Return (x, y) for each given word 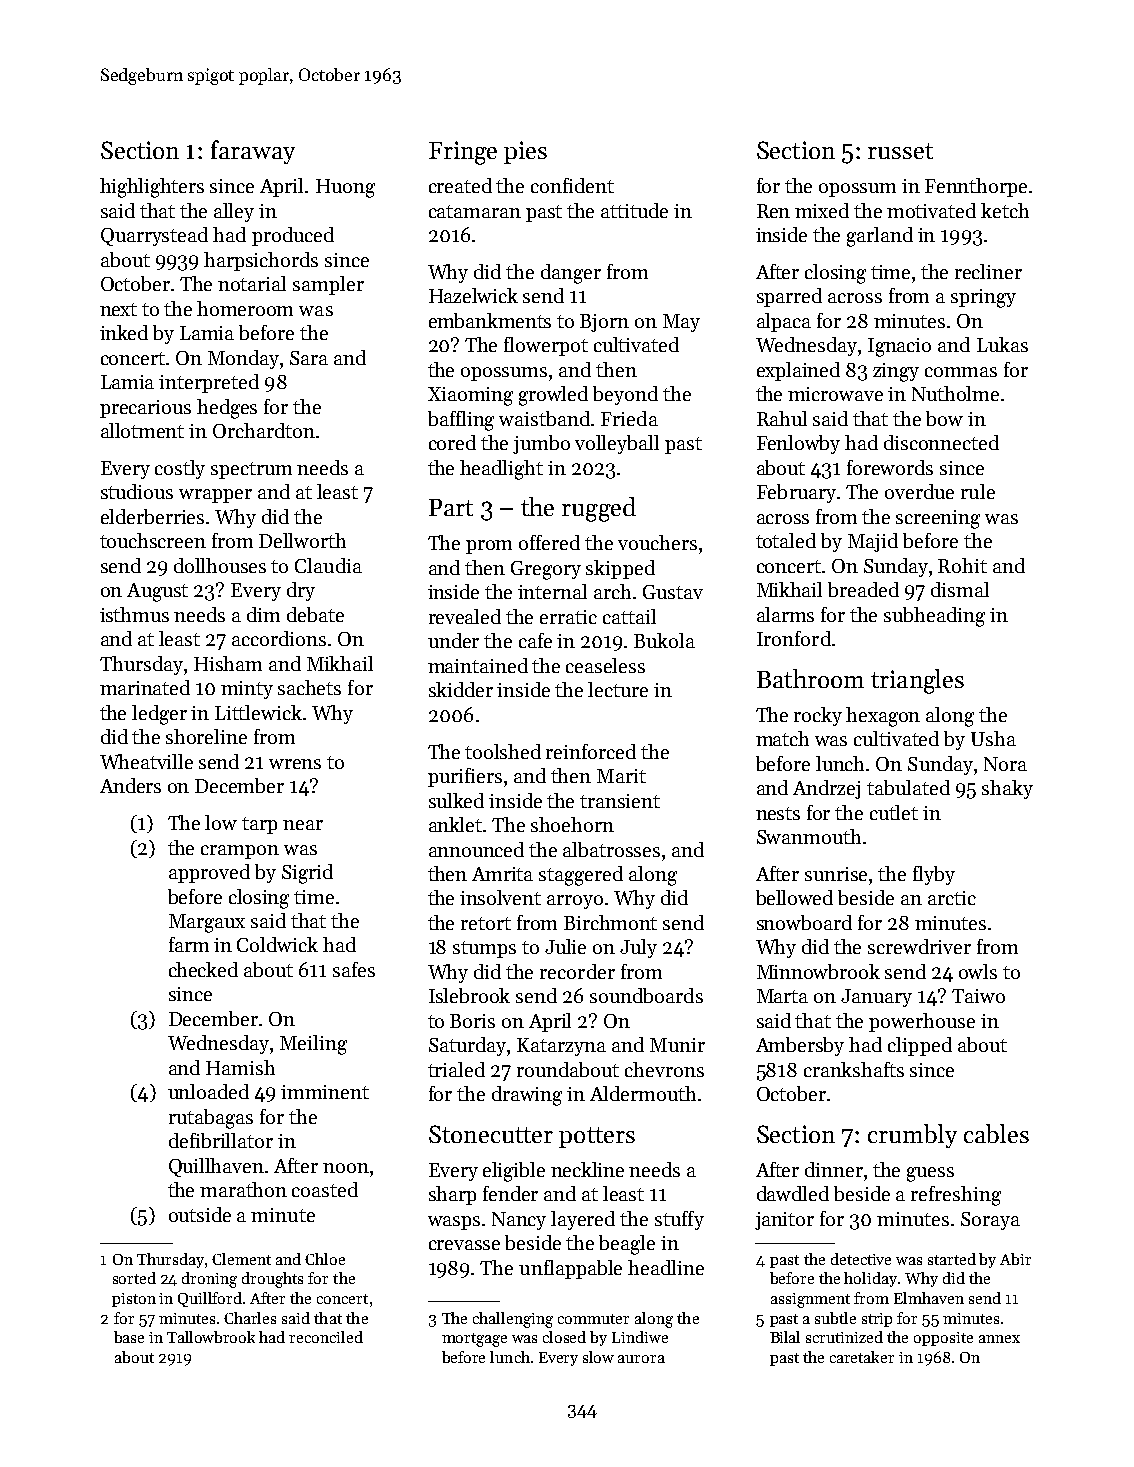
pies (525, 152)
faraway (253, 152)
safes (354, 969)
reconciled (326, 1337)
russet (900, 151)
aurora (641, 1359)
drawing (527, 1096)
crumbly (912, 1136)
